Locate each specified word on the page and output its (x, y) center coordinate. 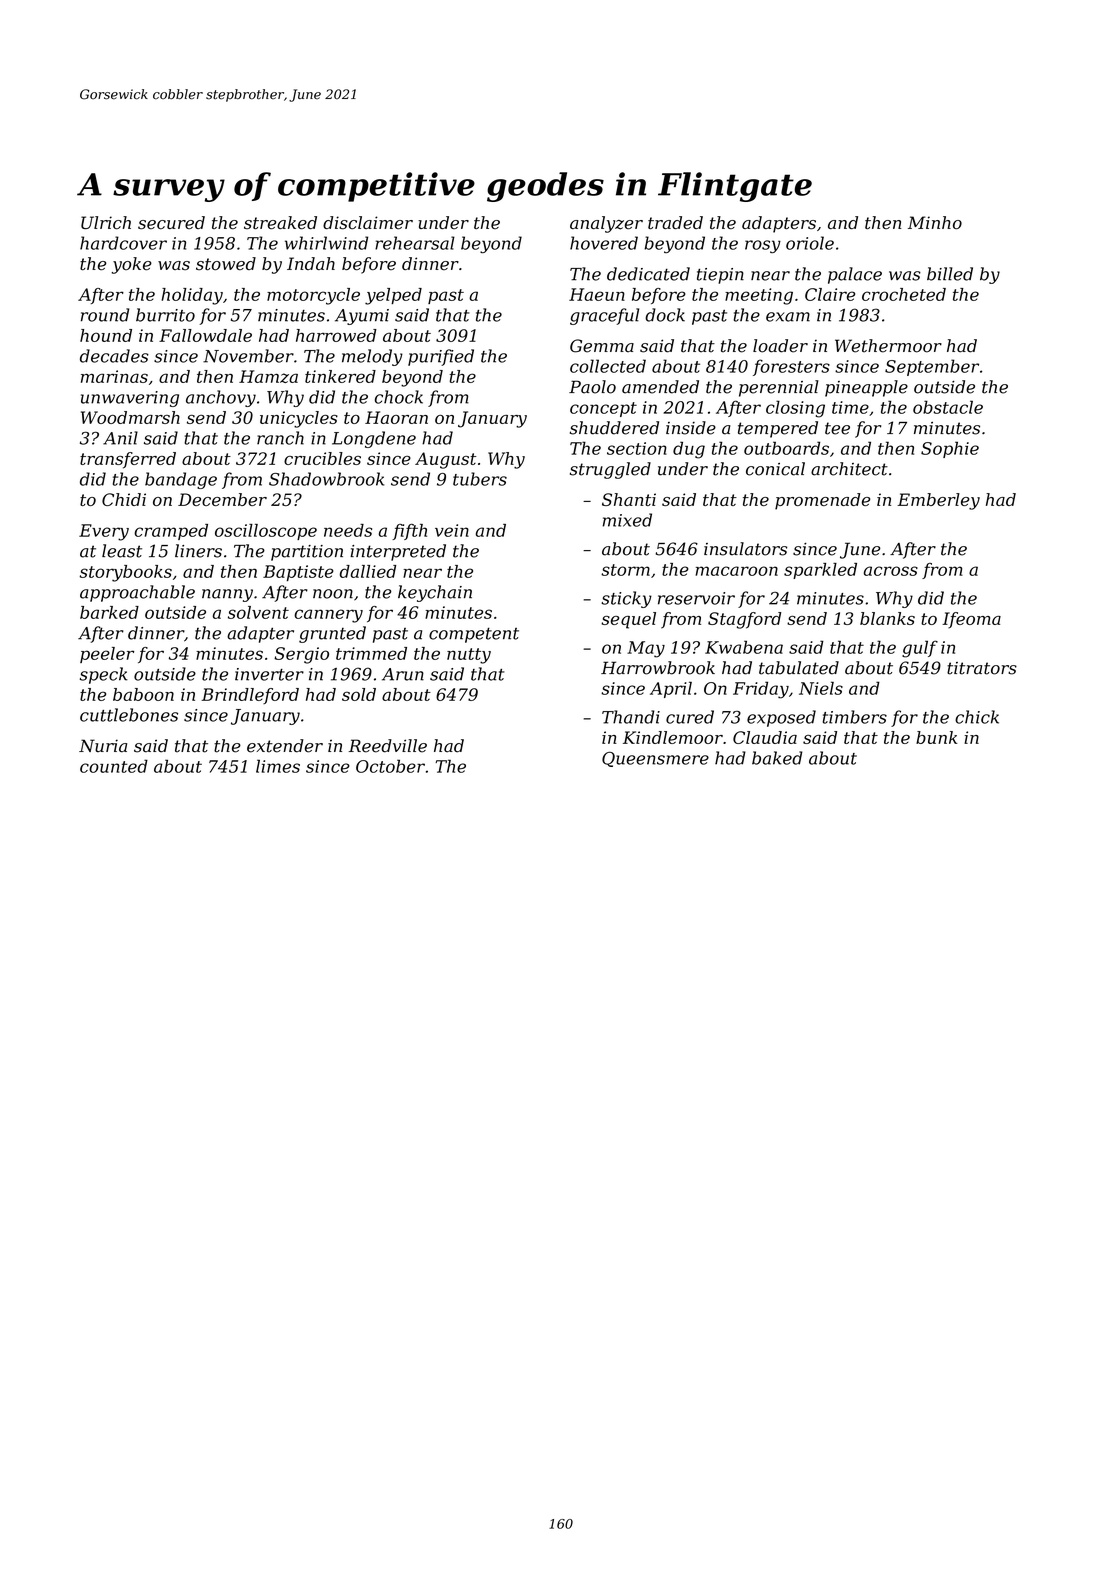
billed (950, 274)
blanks (887, 618)
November (248, 356)
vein (452, 530)
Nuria (103, 746)
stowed (226, 264)
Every (104, 532)
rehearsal (415, 243)
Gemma (602, 346)
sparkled (820, 571)
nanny (227, 595)
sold (359, 694)
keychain (435, 593)
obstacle (948, 407)
